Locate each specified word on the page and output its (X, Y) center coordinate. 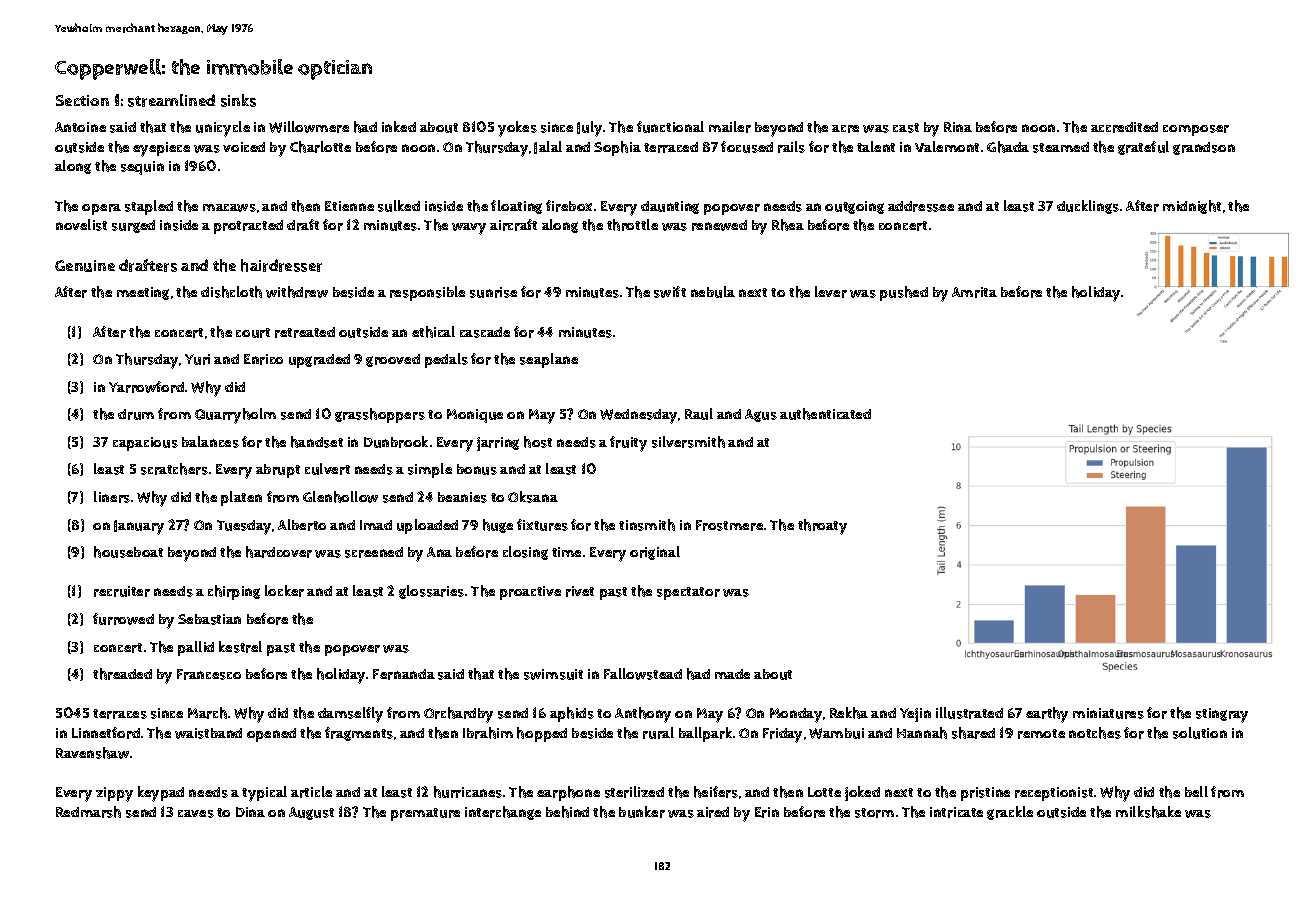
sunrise (493, 292)
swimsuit (553, 674)
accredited (1124, 127)
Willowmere (309, 127)
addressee (921, 206)
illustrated (969, 713)
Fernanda (404, 674)
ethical (433, 332)
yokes (517, 129)
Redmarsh (88, 812)
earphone (568, 793)
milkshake (1148, 812)
